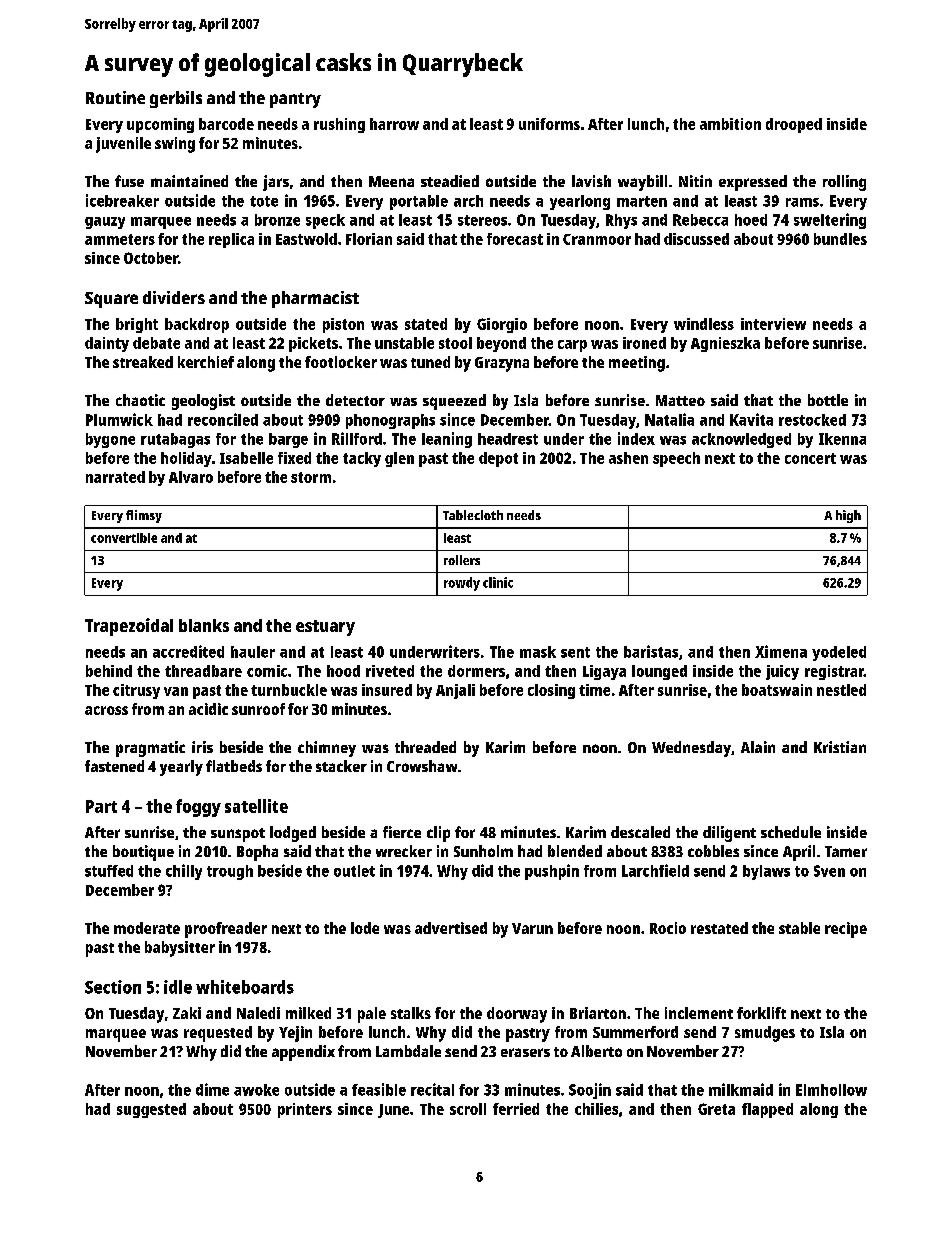  I want to click on Trapezoidal, so click(129, 627).
